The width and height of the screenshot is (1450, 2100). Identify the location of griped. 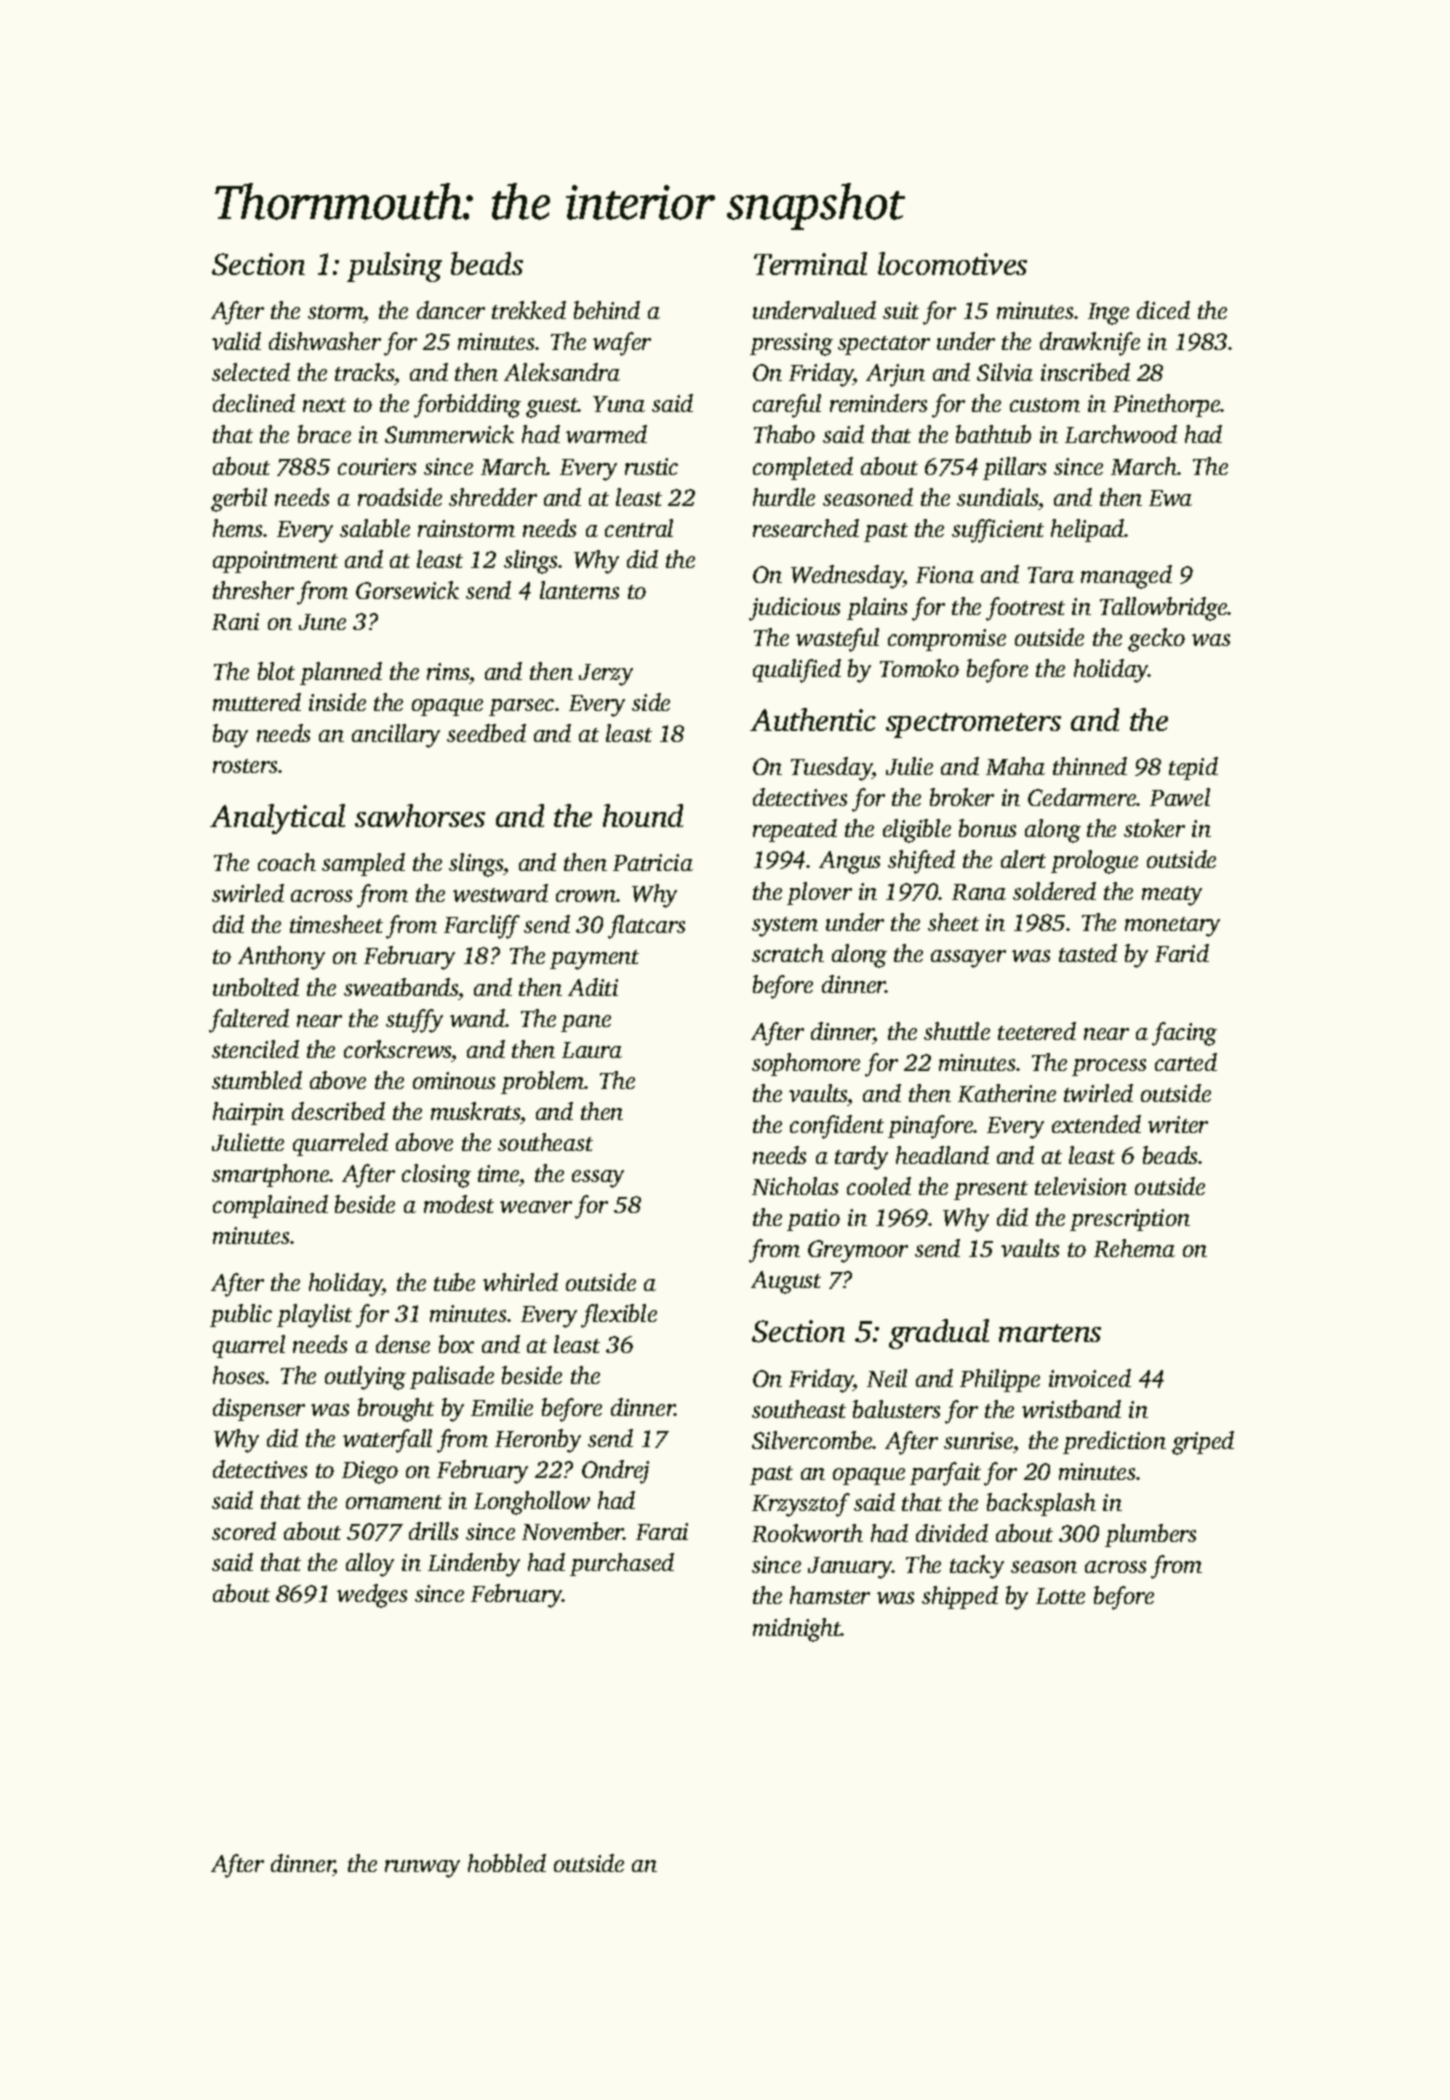
(1203, 1443).
